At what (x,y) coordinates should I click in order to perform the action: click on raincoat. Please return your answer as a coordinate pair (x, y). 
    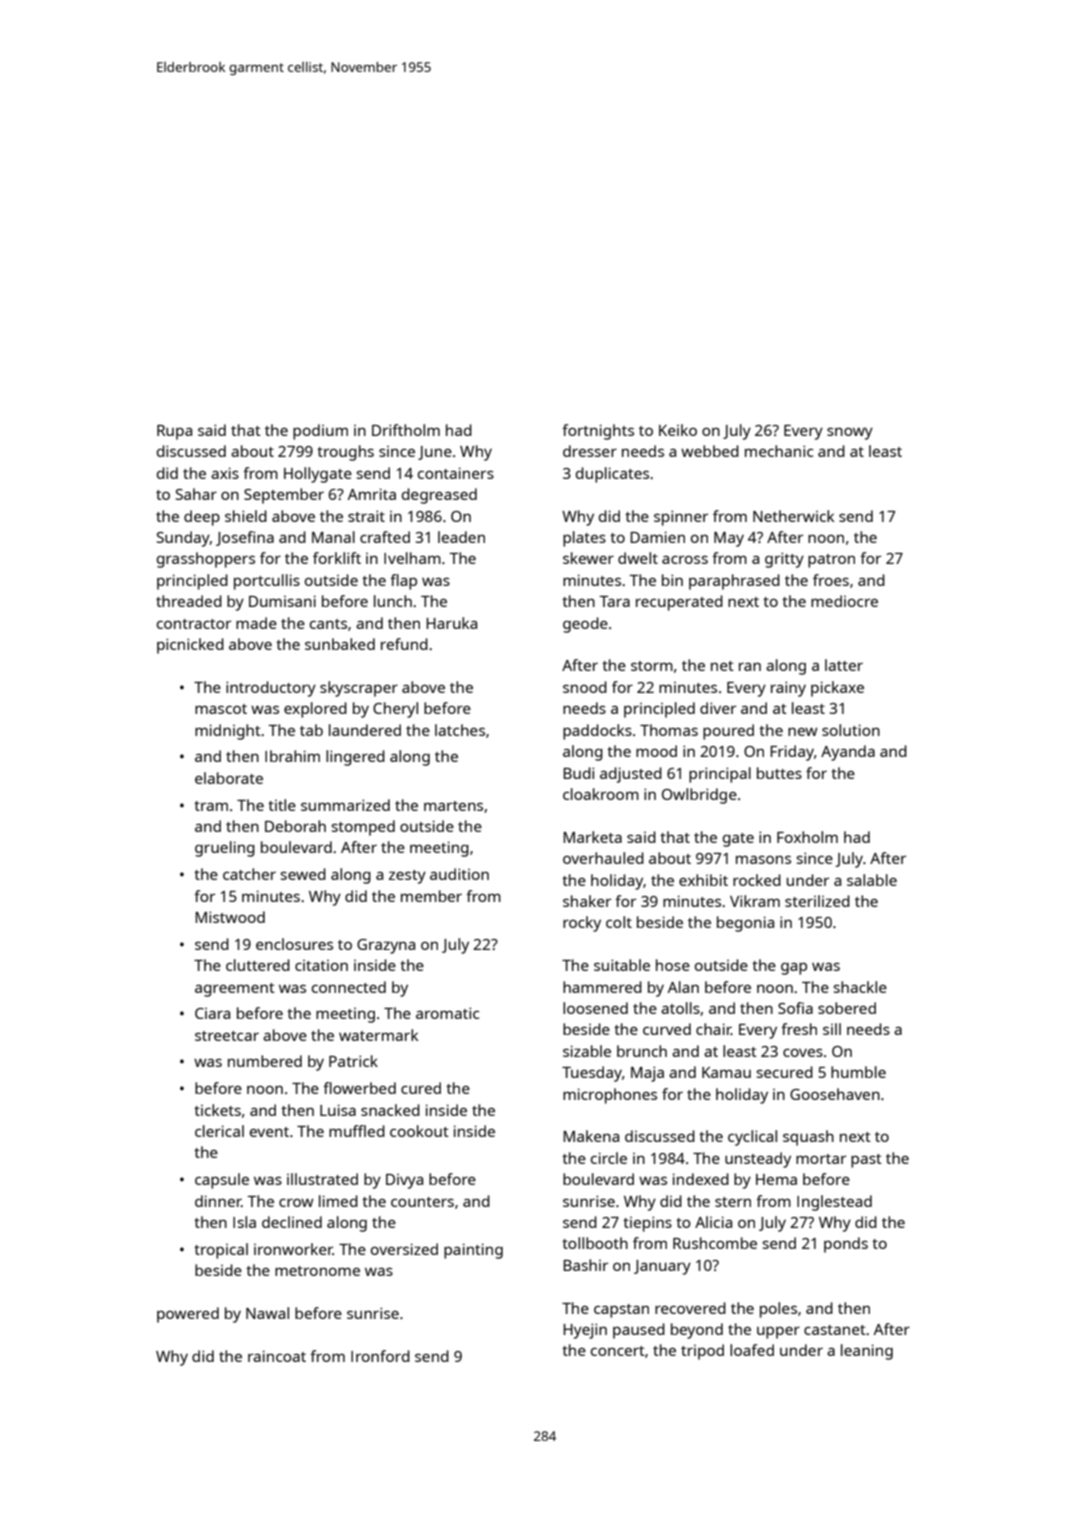
    Looking at the image, I should click on (277, 1356).
